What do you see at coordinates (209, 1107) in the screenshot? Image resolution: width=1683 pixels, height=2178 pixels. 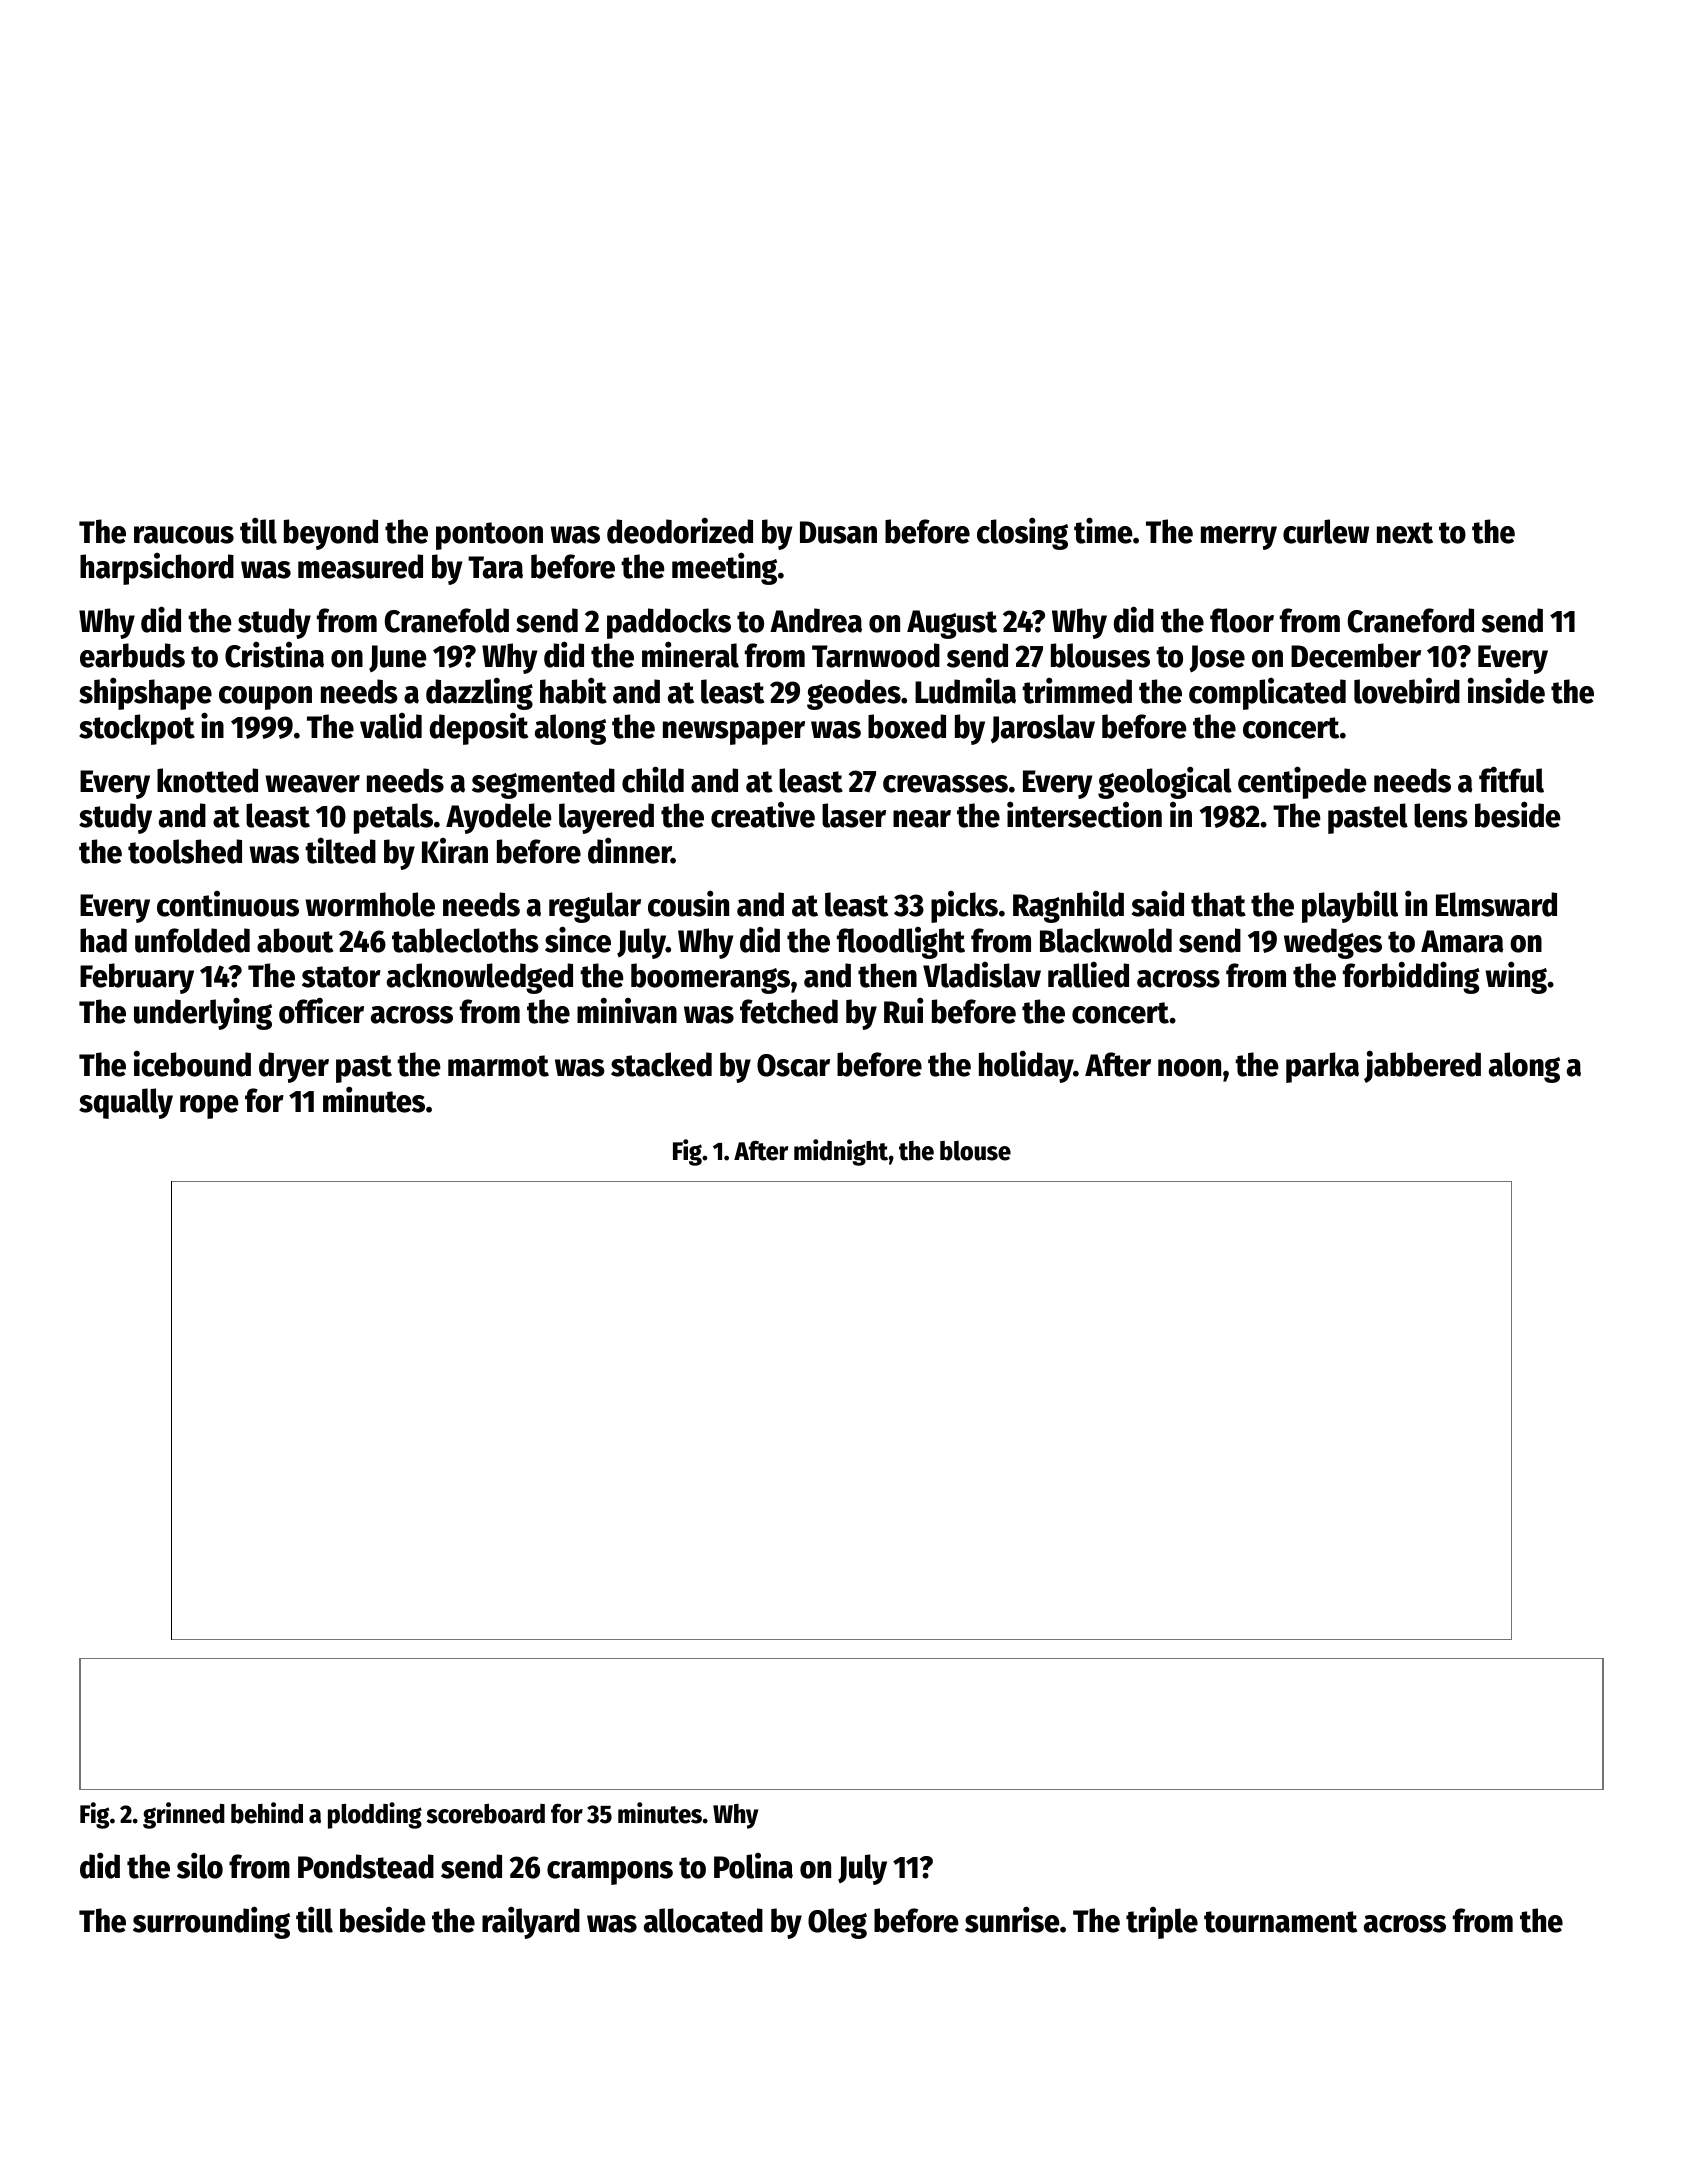 I see `rope` at bounding box center [209, 1107].
